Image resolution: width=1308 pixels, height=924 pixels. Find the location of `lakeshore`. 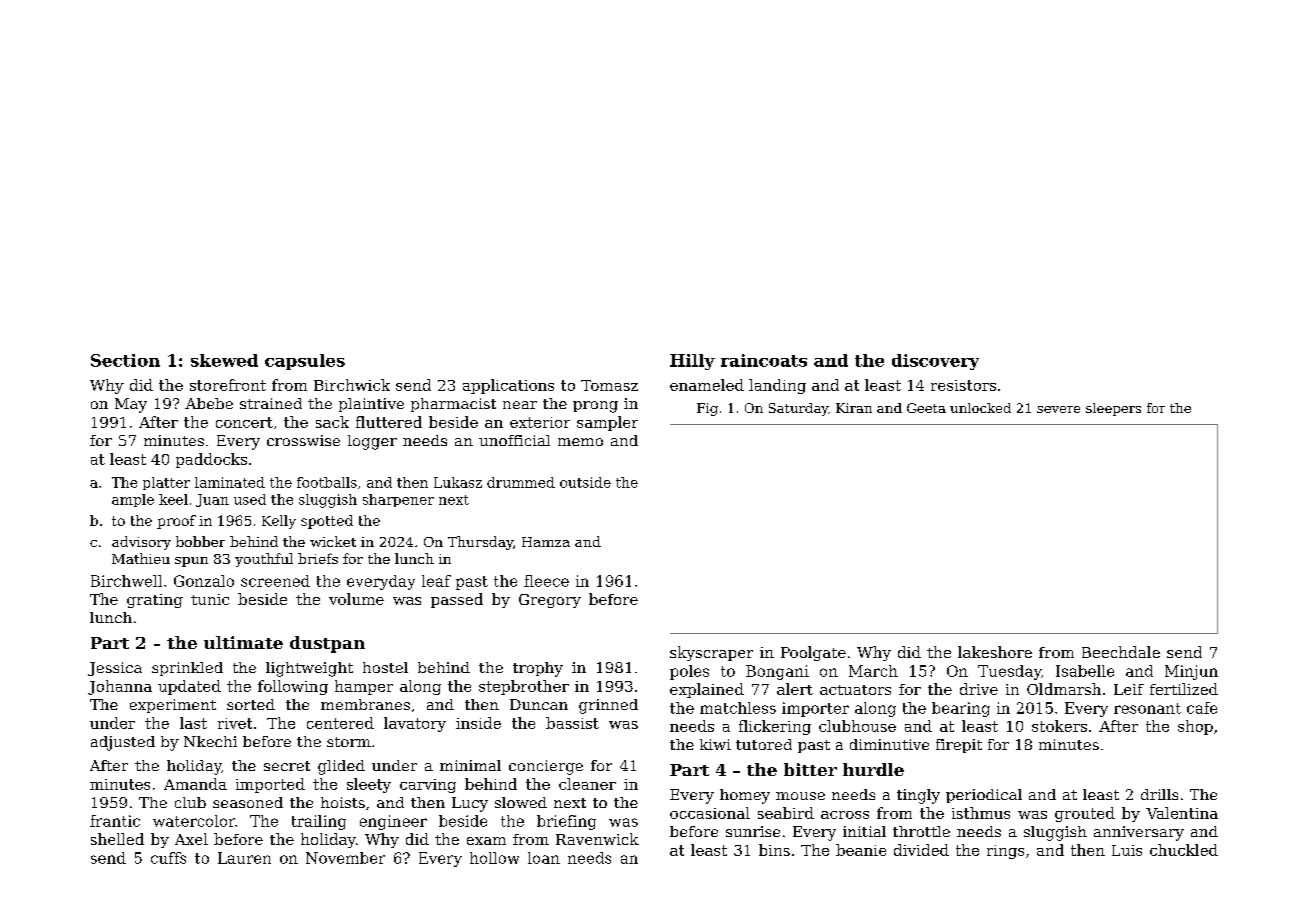

lakeshore is located at coordinates (995, 652).
